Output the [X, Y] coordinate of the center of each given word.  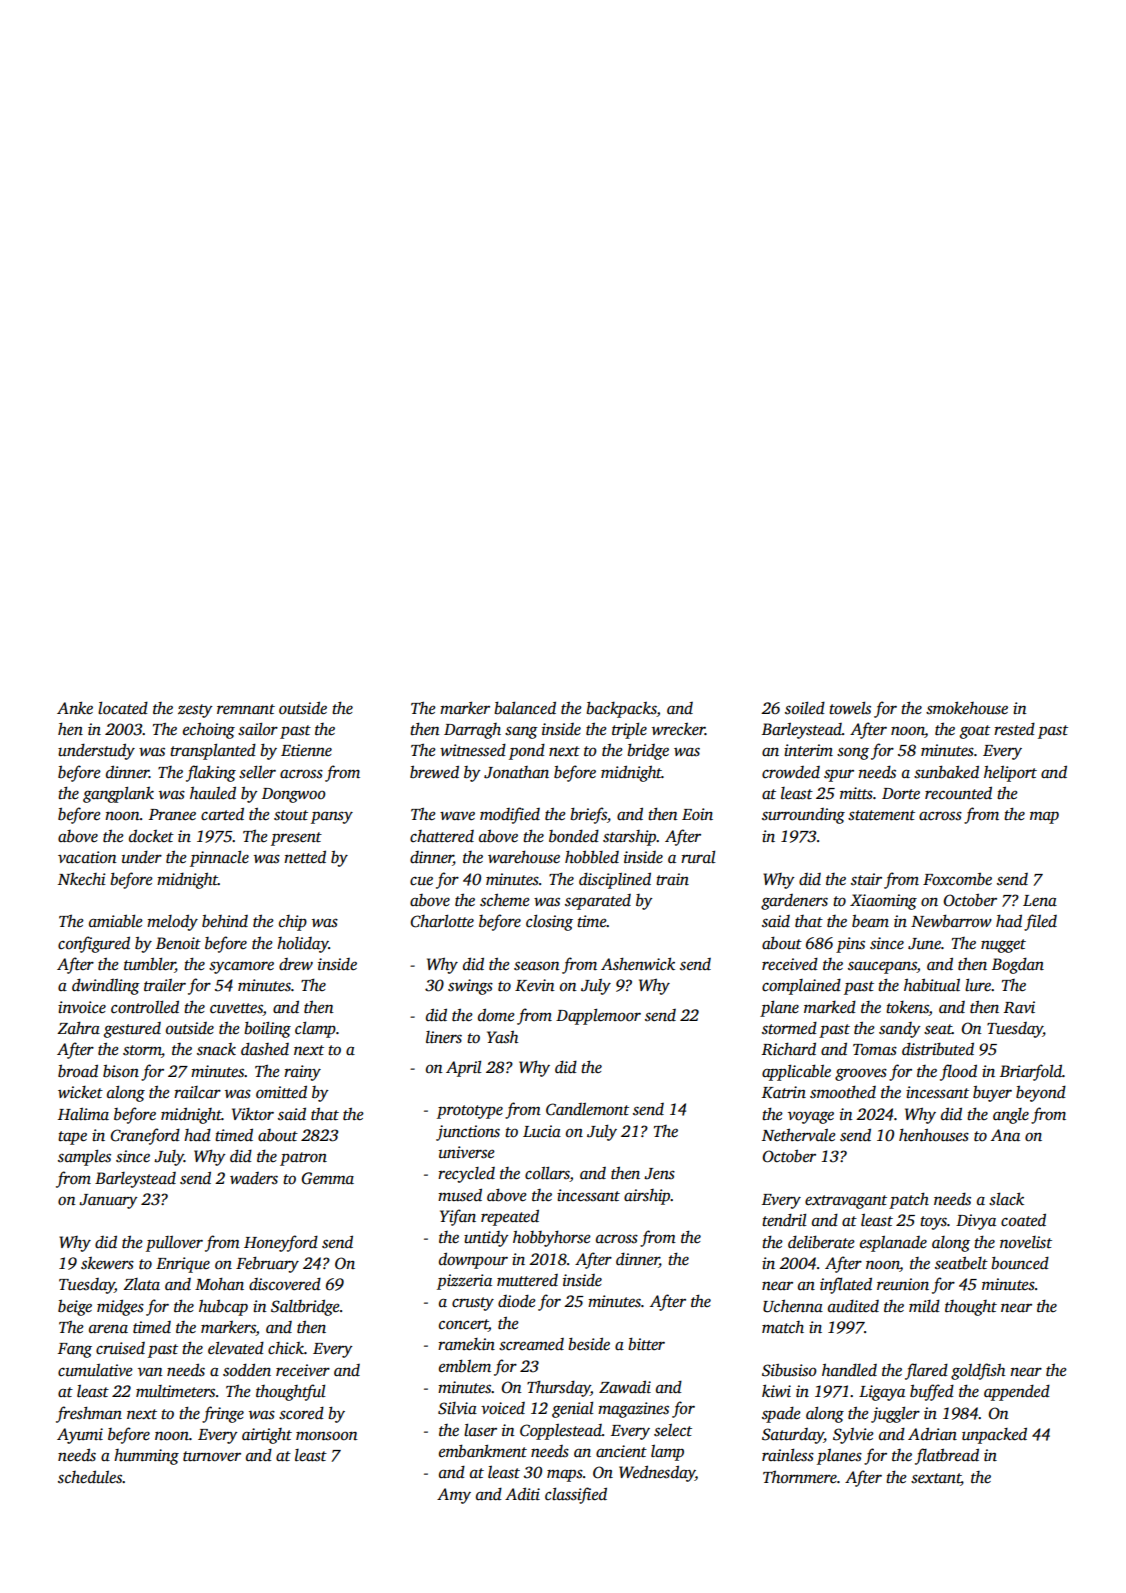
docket [151, 836]
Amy [454, 1496]
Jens [659, 1174]
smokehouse [967, 708]
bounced [1020, 1263]
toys [933, 1223]
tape [72, 1138]
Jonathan [516, 772]
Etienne [306, 750]
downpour [473, 1260]
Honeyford [281, 1243]
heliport [1010, 773]
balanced [525, 708]
